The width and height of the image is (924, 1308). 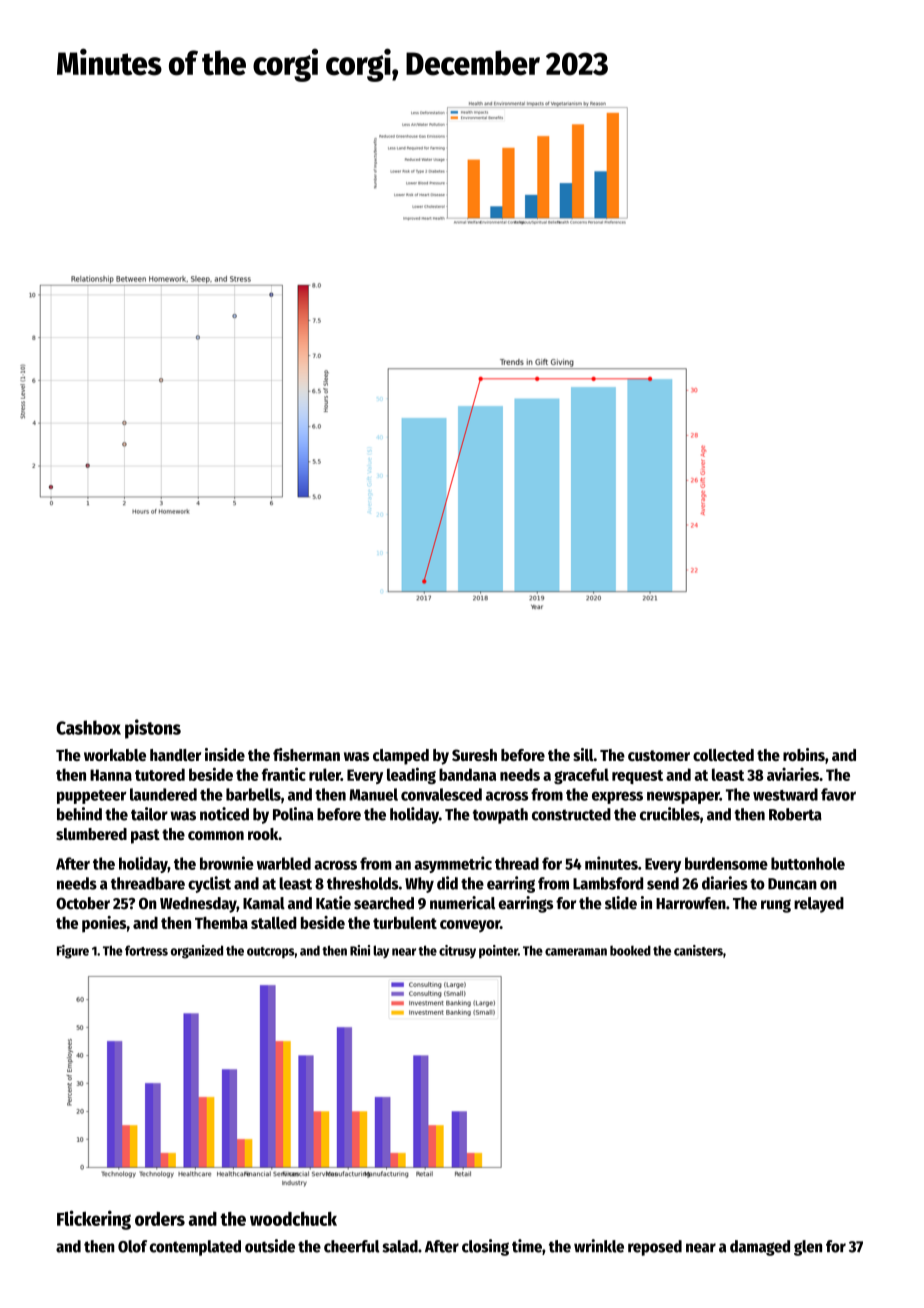 I want to click on salad, so click(x=400, y=1246).
